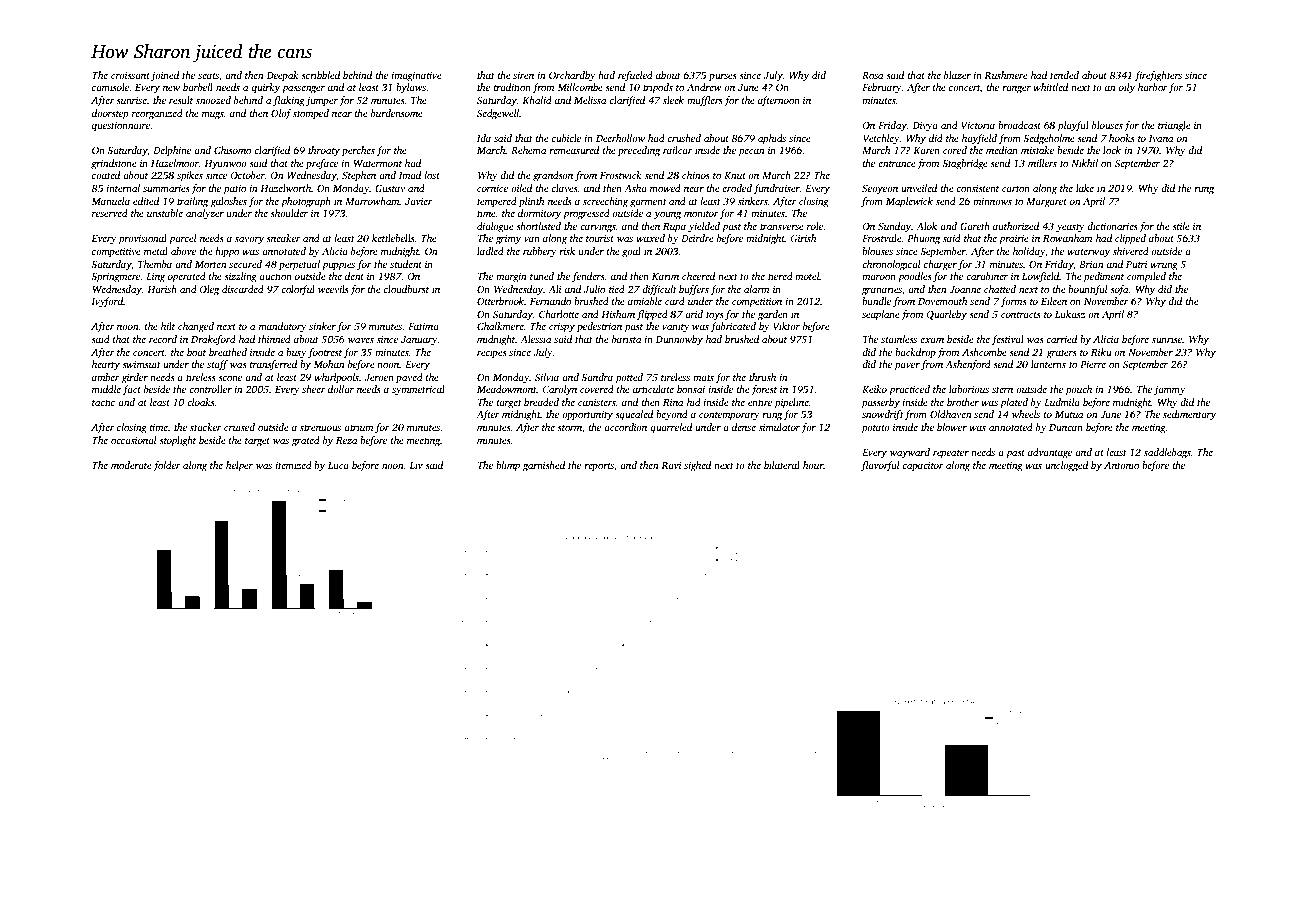 The image size is (1308, 924). Describe the element at coordinates (156, 251) in the screenshot. I see `metal` at that location.
